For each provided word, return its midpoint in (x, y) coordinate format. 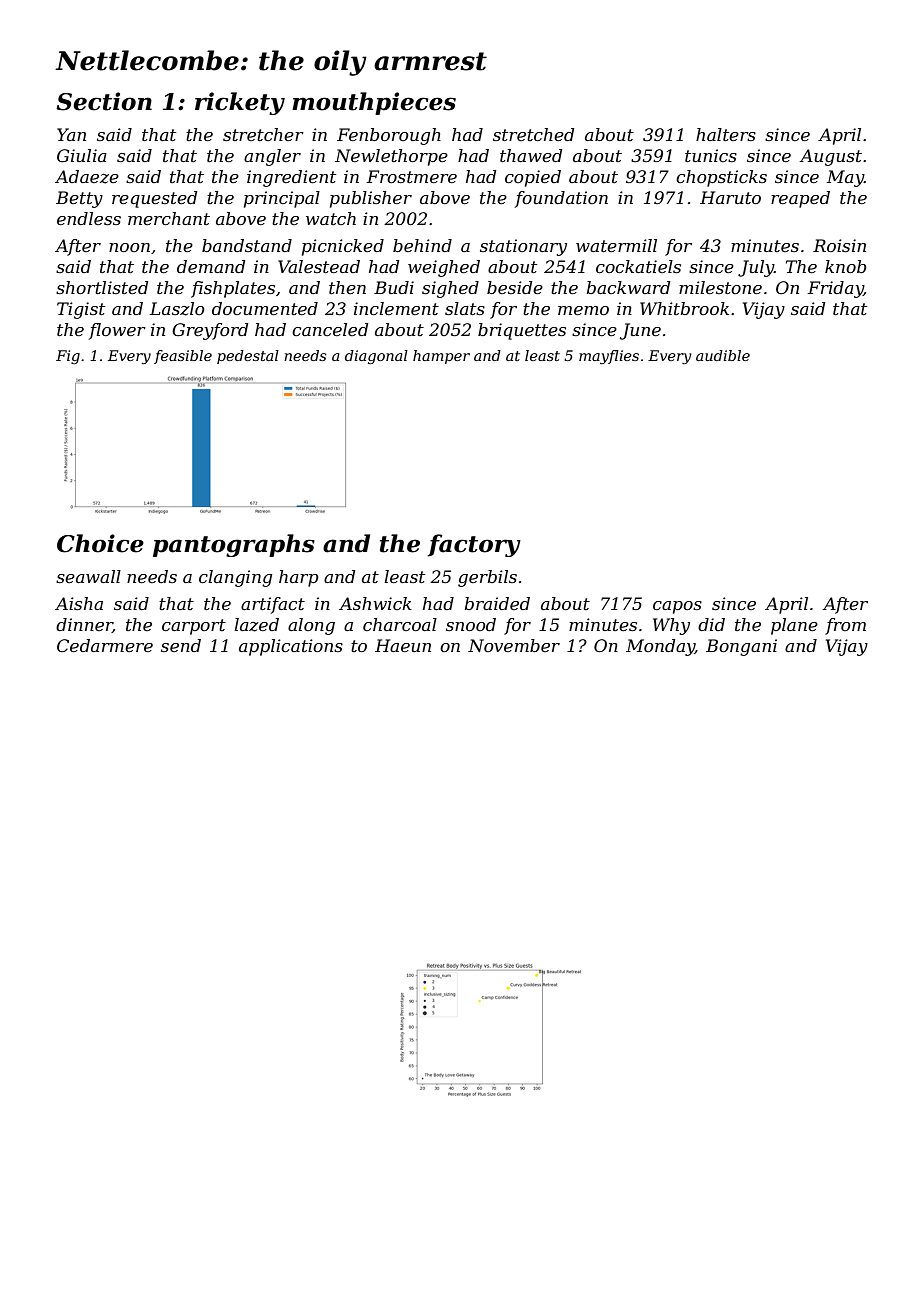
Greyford (210, 331)
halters (726, 134)
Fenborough (389, 136)
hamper (441, 357)
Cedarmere (105, 645)
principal (282, 199)
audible (723, 355)
